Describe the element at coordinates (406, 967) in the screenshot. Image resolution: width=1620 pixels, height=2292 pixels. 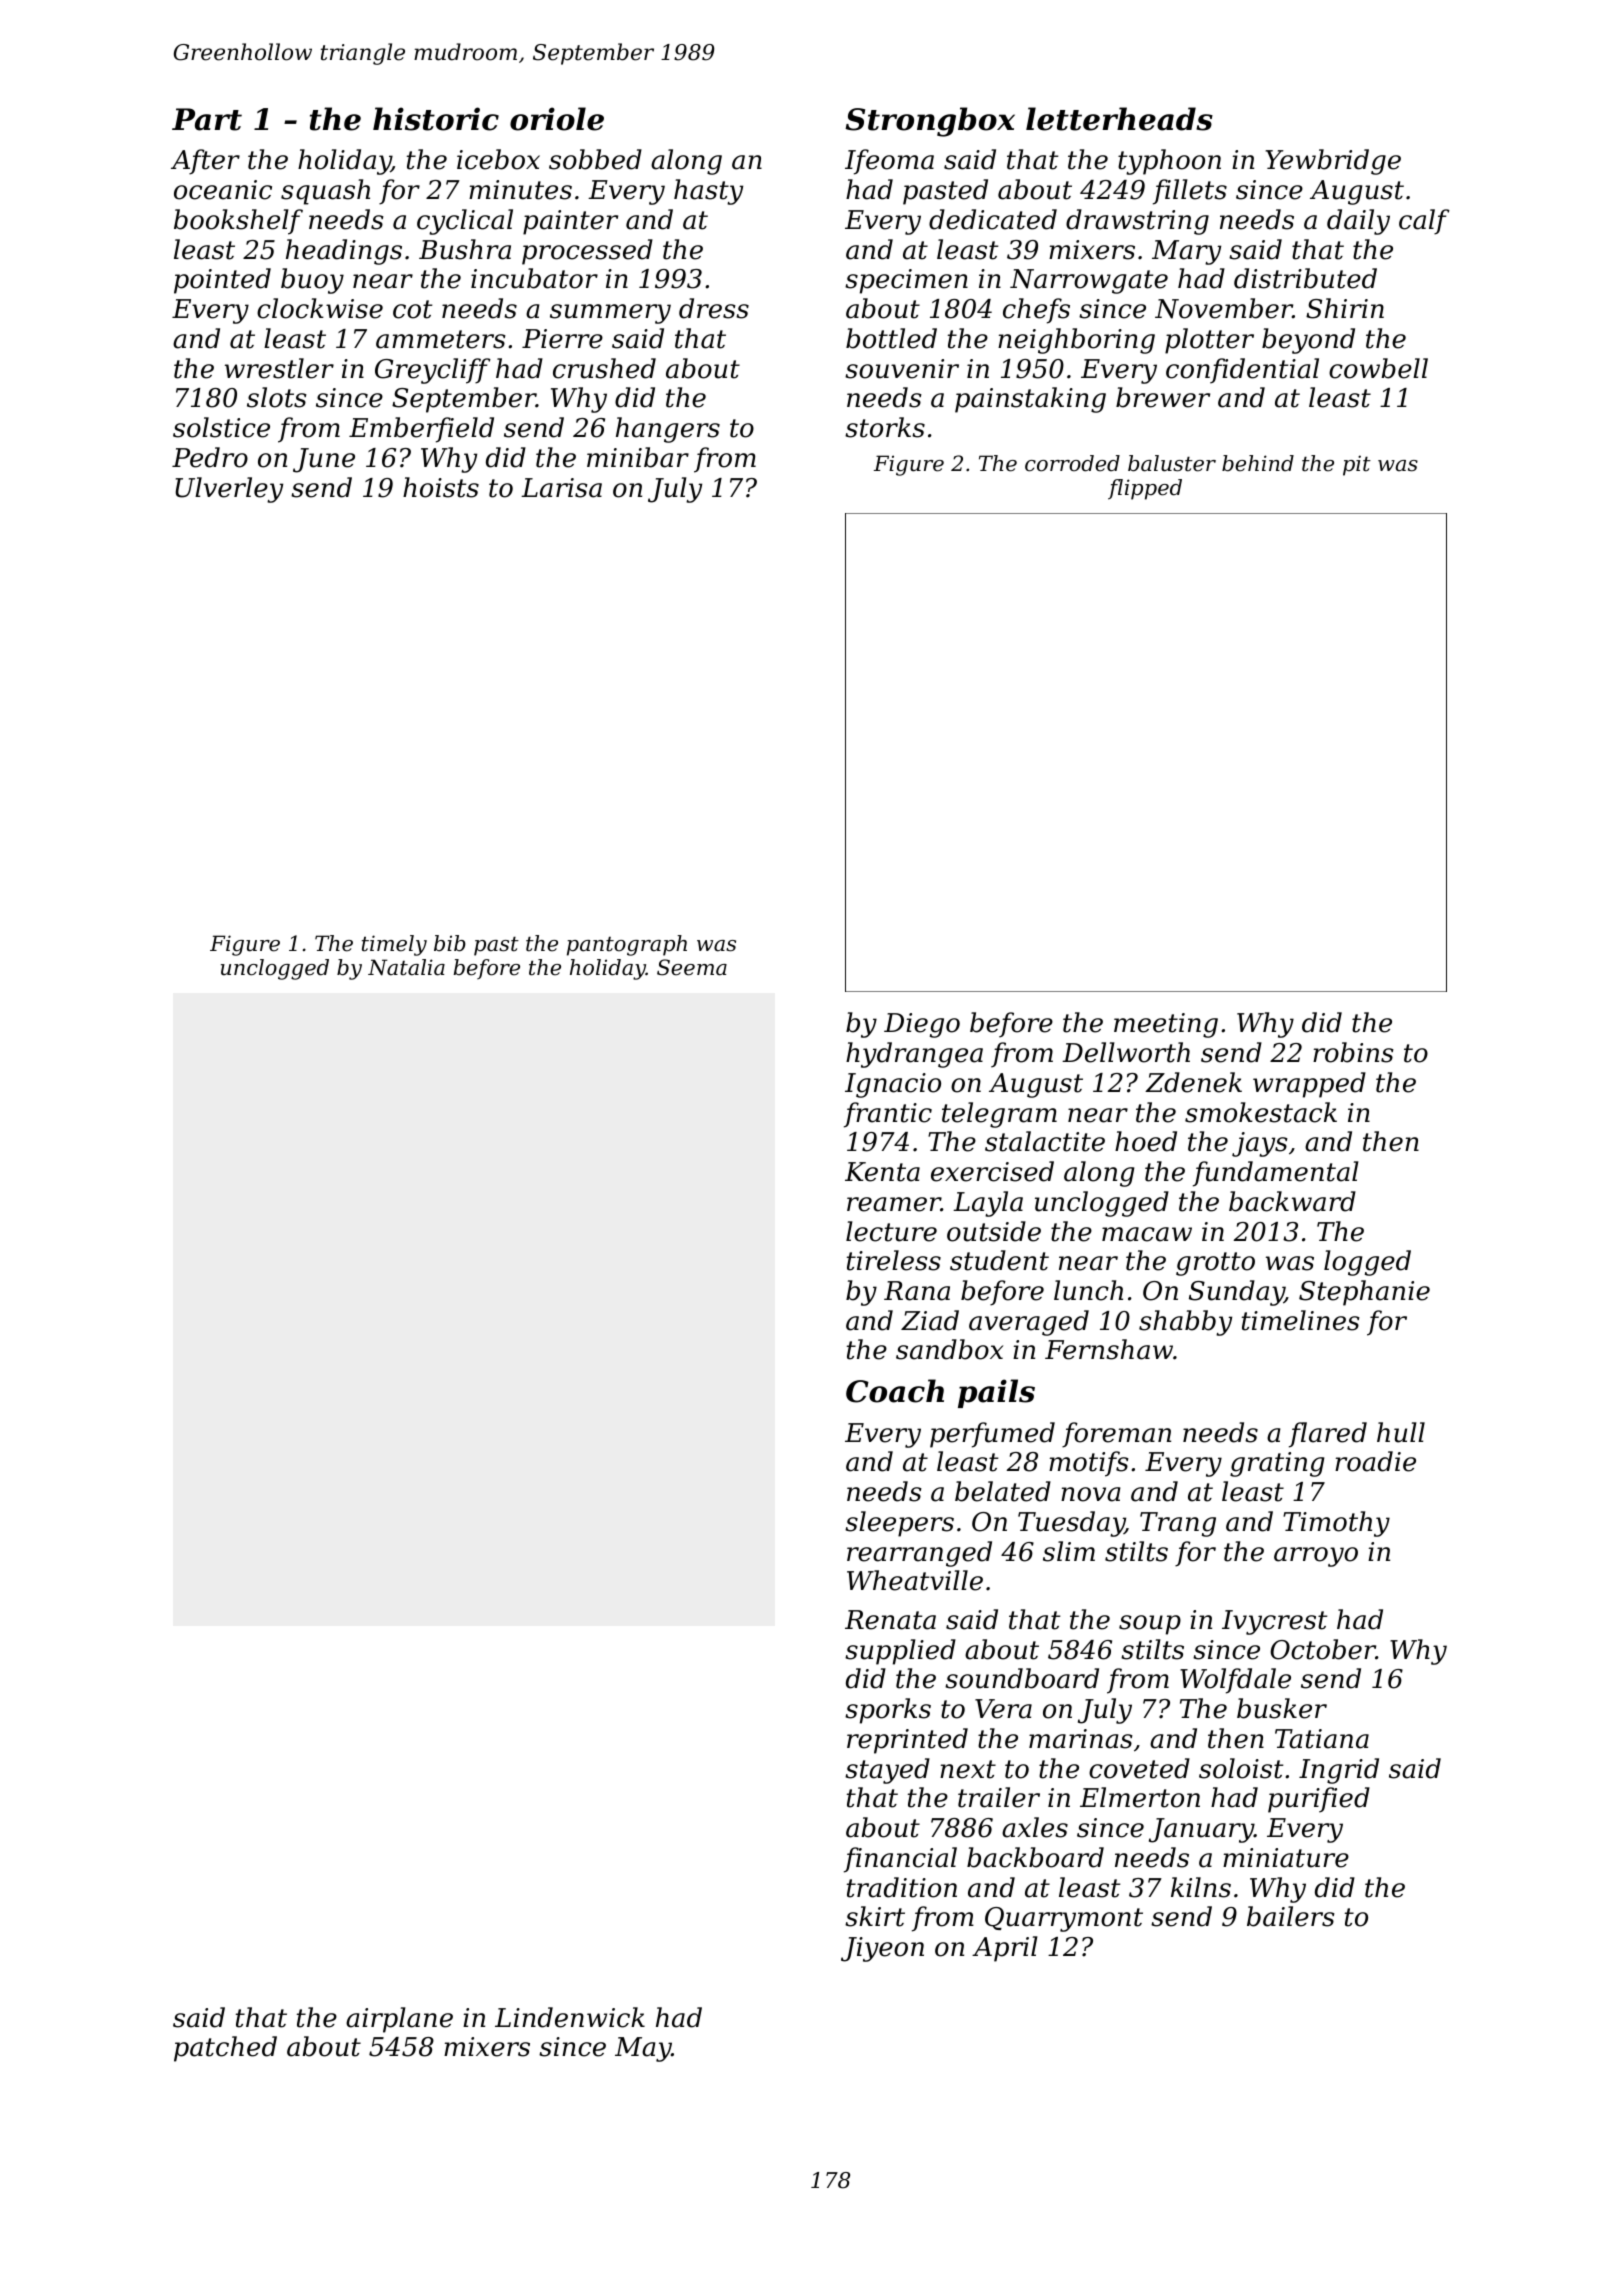
I see `Natalia` at that location.
